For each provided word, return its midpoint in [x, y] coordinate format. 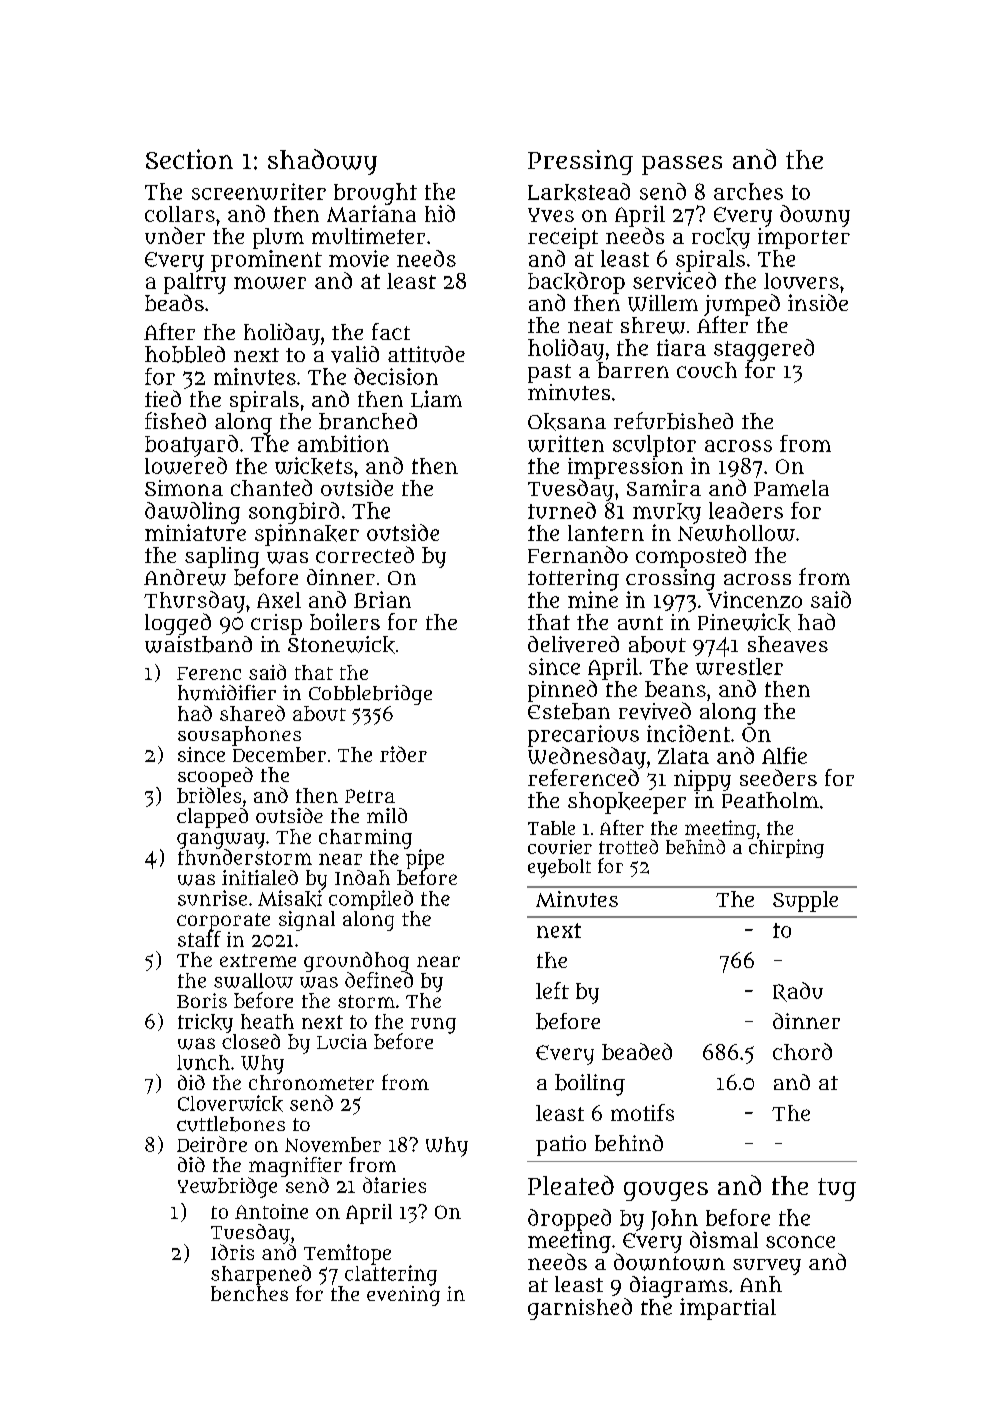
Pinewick [744, 622]
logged [178, 624]
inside [818, 302]
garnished [580, 1309]
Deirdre [212, 1144]
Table [551, 828]
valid [355, 354]
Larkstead [579, 192]
